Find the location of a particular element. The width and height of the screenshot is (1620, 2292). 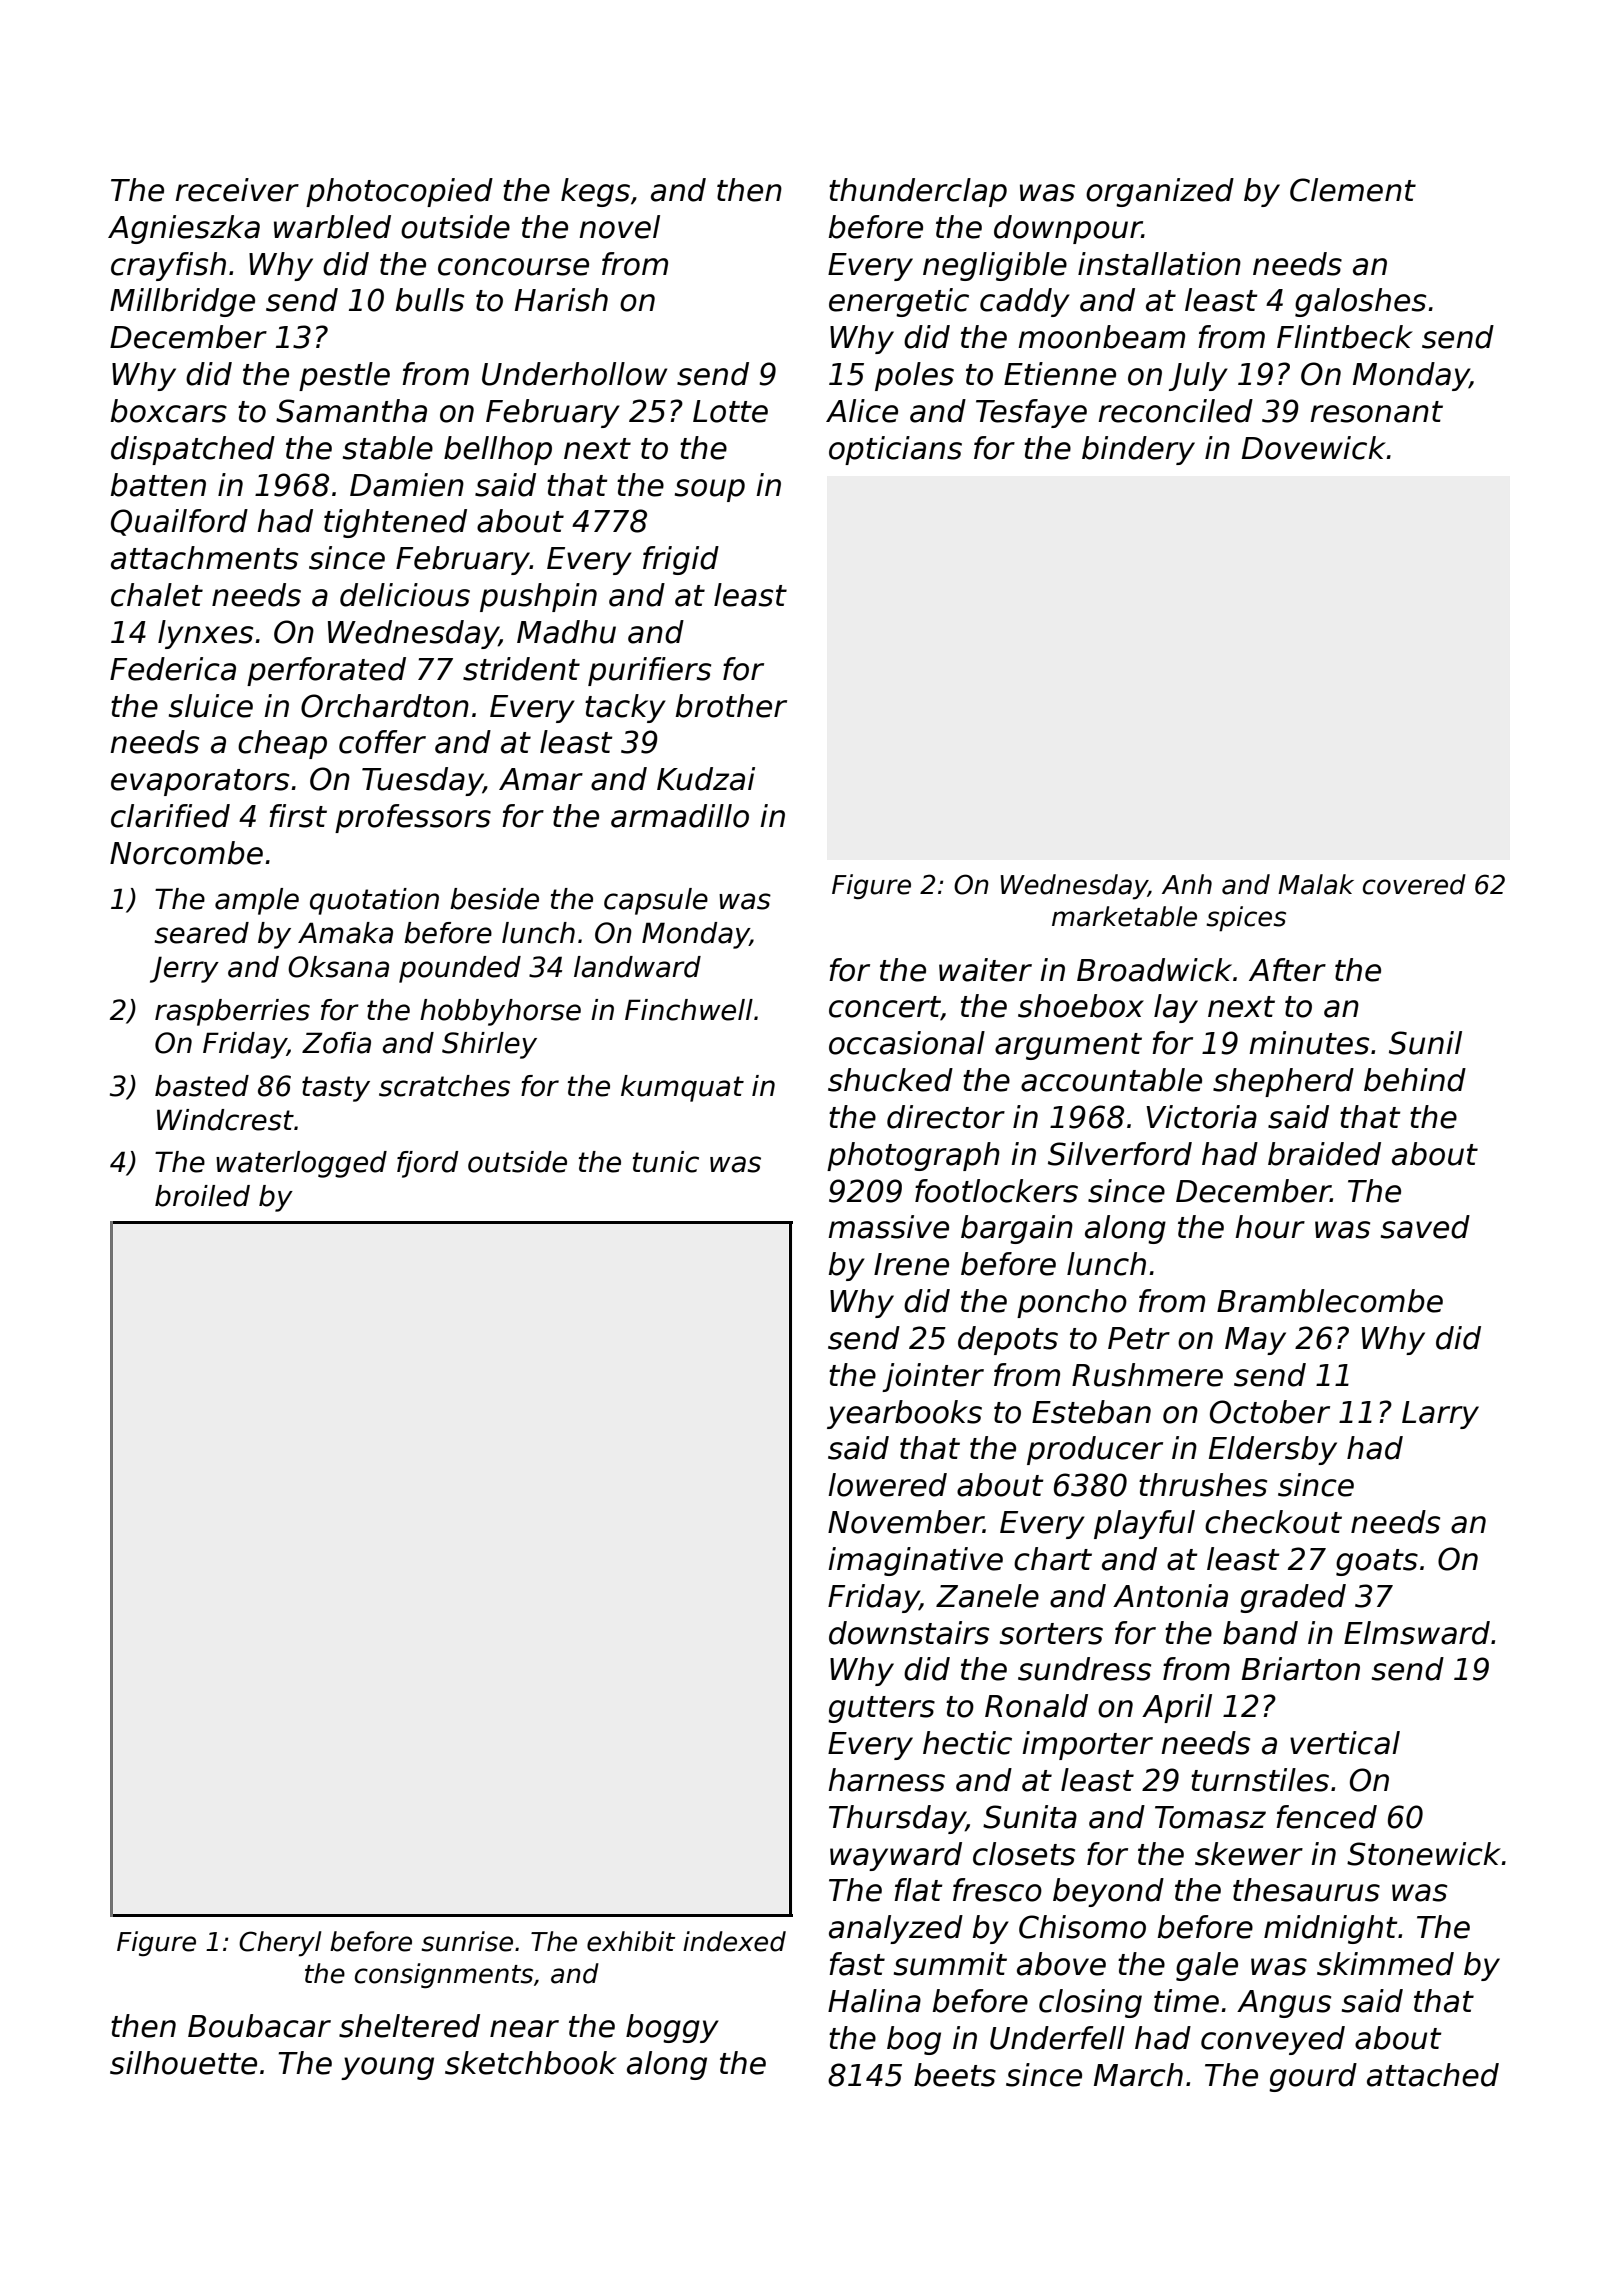

Underhollow is located at coordinates (574, 374).
